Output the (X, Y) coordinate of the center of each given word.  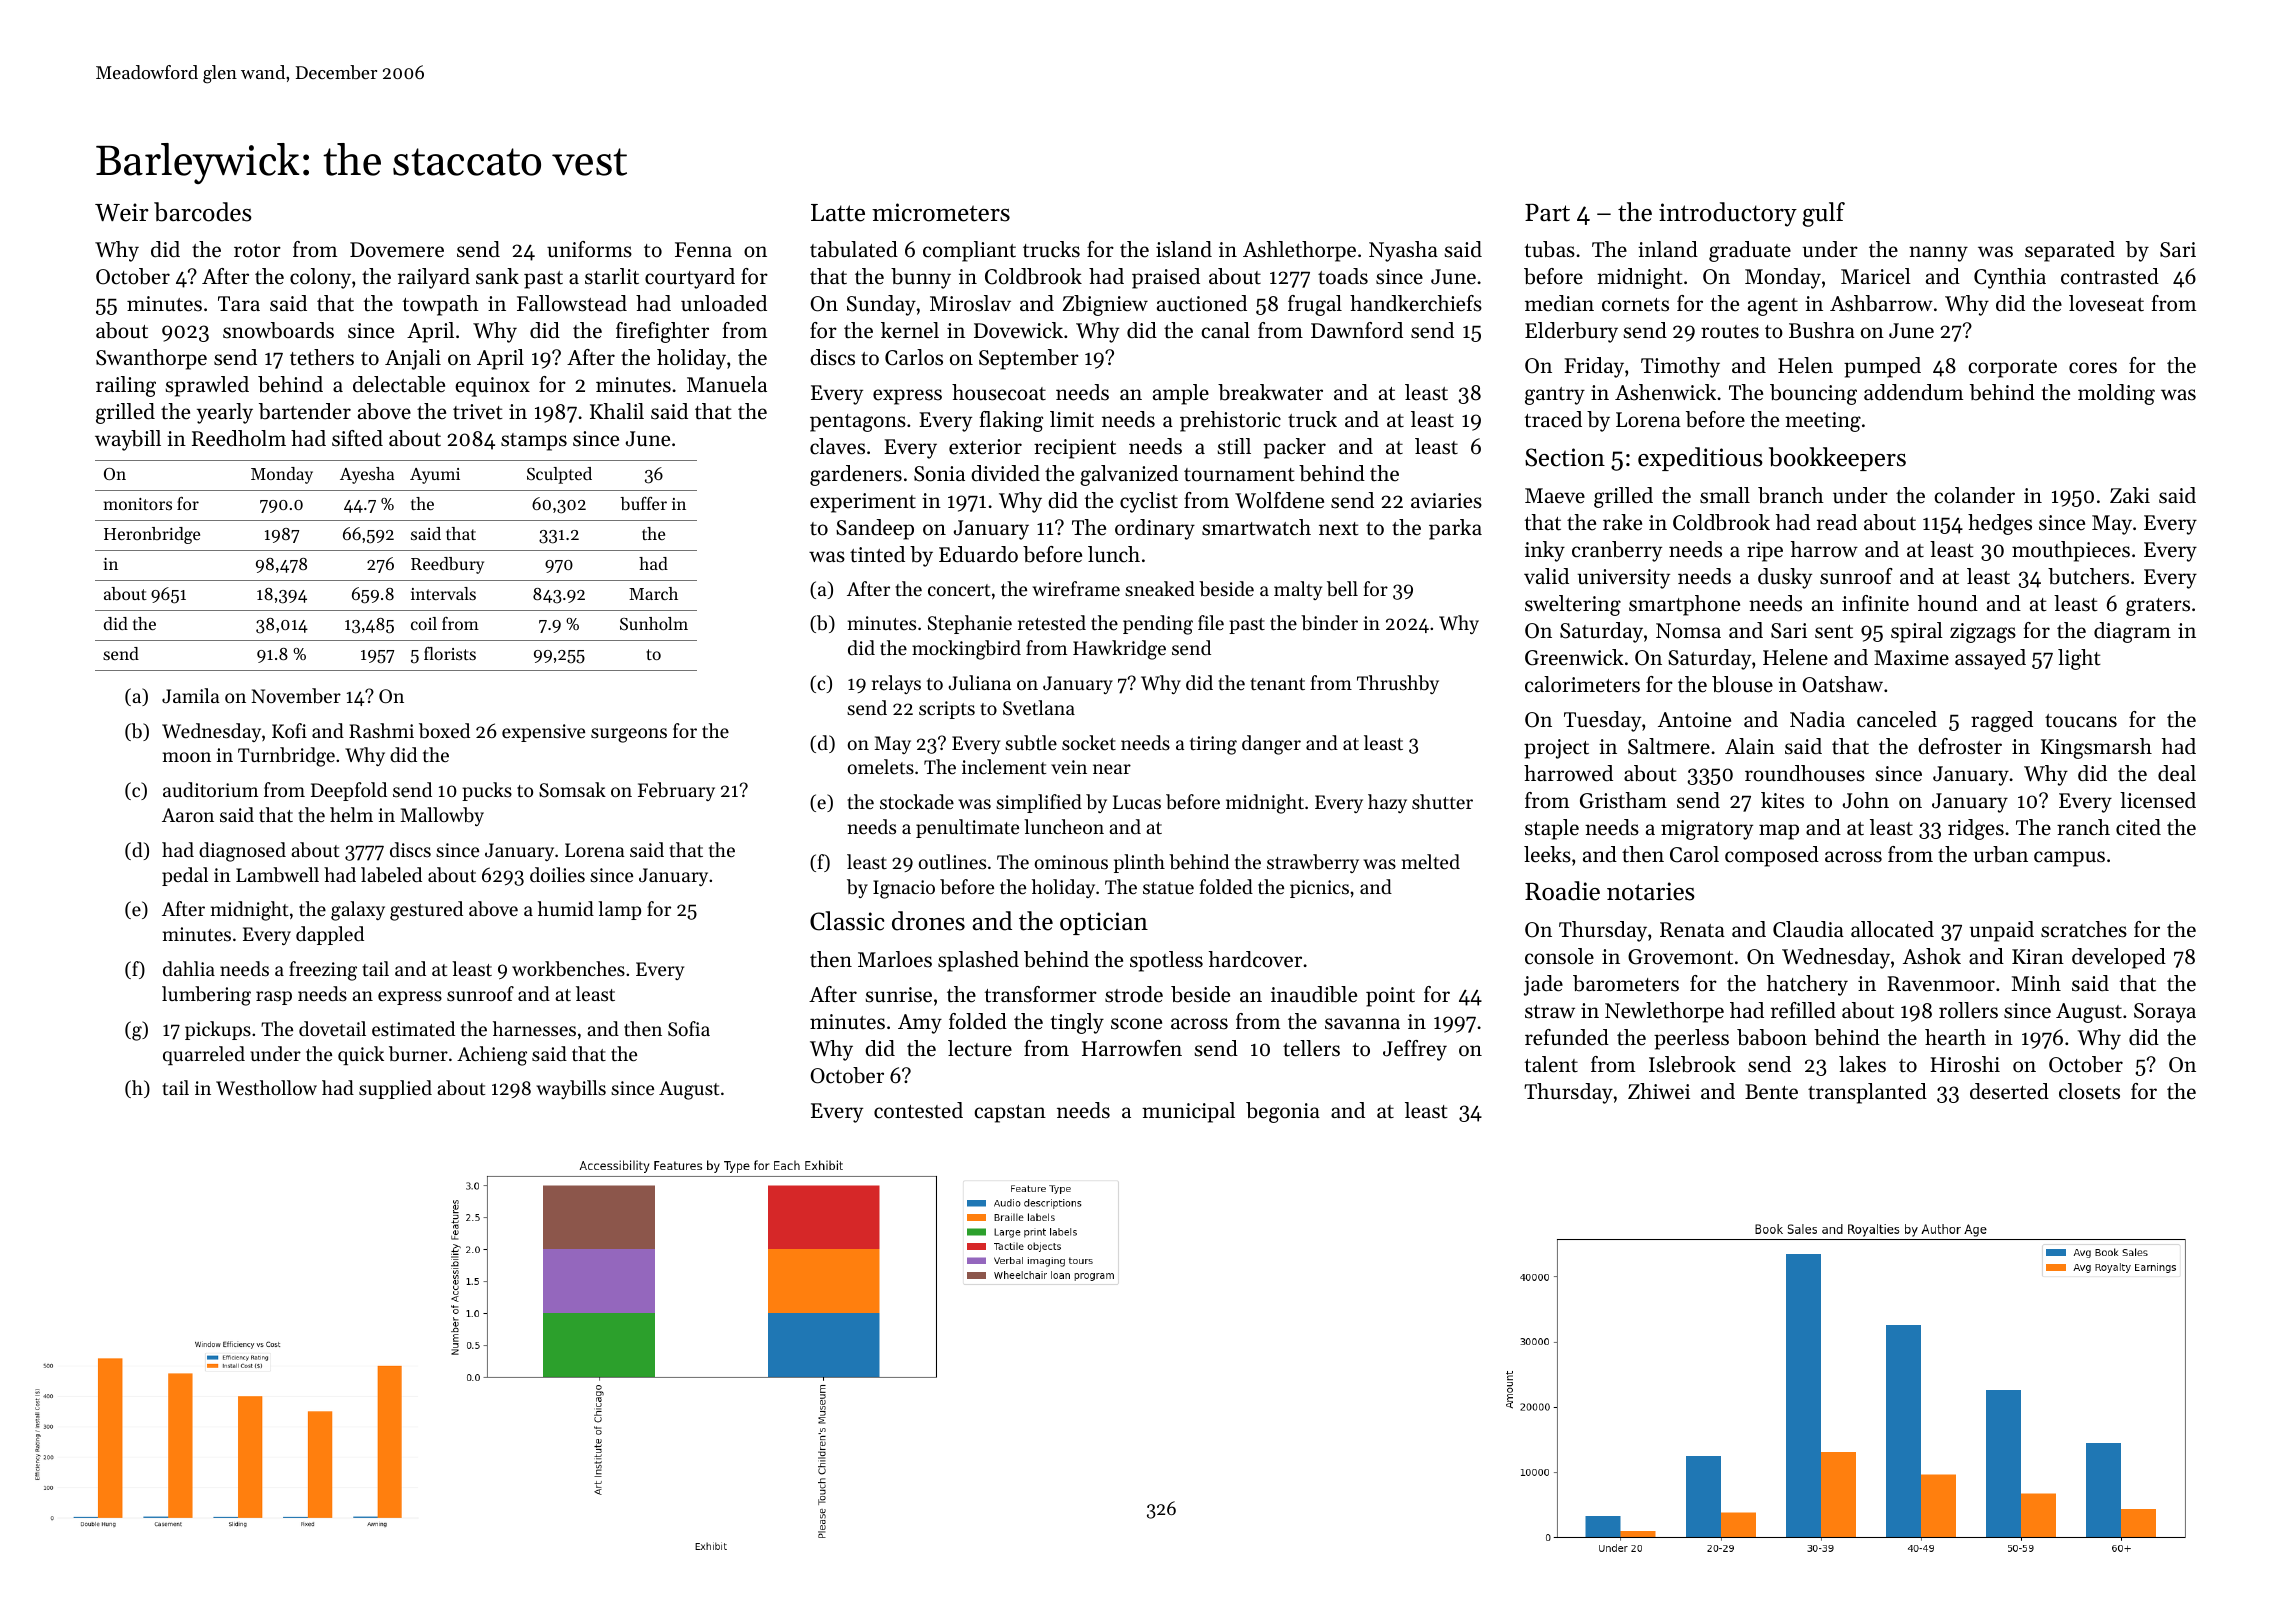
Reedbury (447, 565)
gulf (1824, 214)
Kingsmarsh (2096, 748)
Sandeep (875, 529)
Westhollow (266, 1087)
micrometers (941, 212)
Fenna (703, 250)
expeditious (1700, 459)
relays (896, 684)
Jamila (191, 695)
